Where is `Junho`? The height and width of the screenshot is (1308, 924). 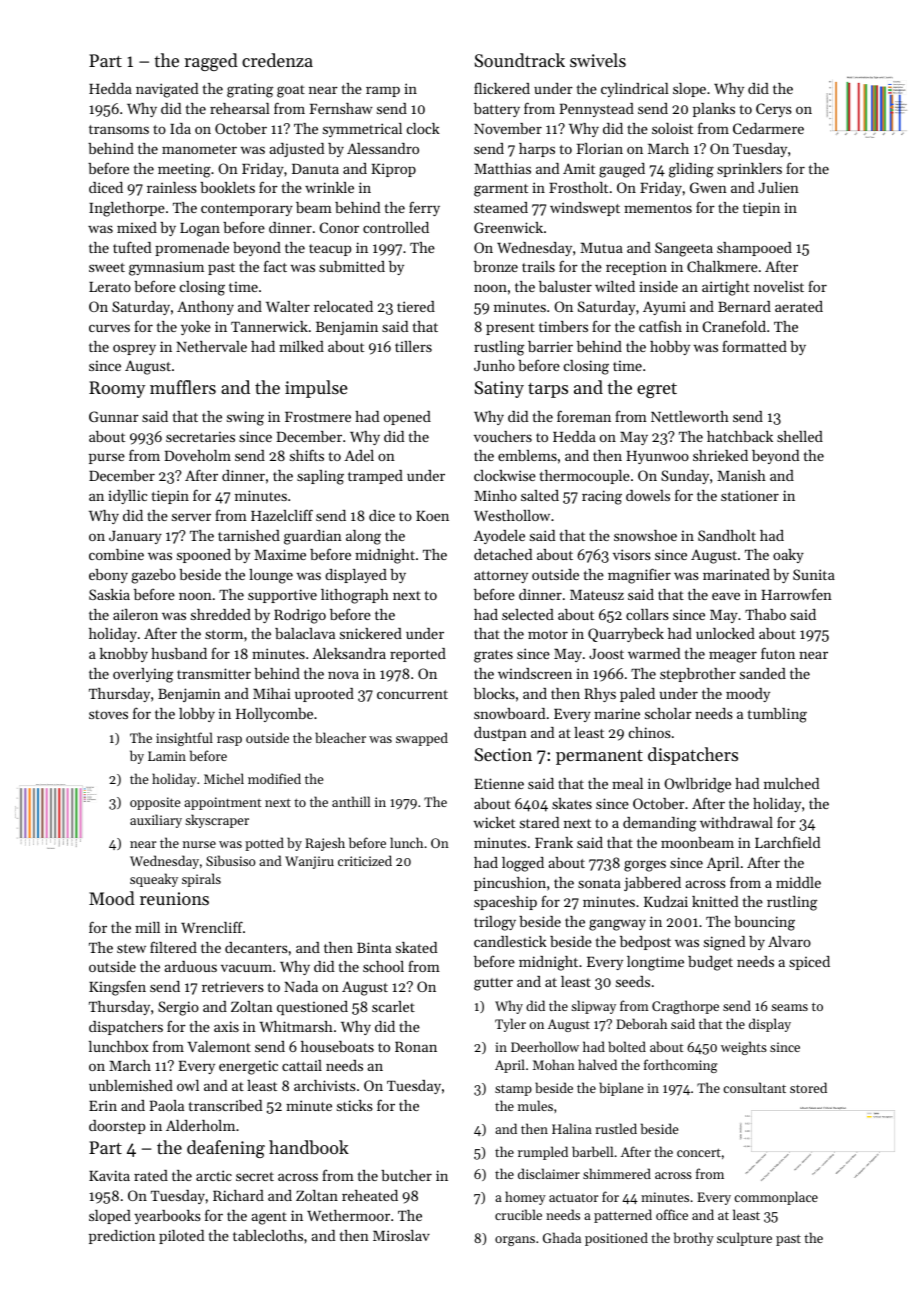
Junho is located at coordinates (494, 365).
